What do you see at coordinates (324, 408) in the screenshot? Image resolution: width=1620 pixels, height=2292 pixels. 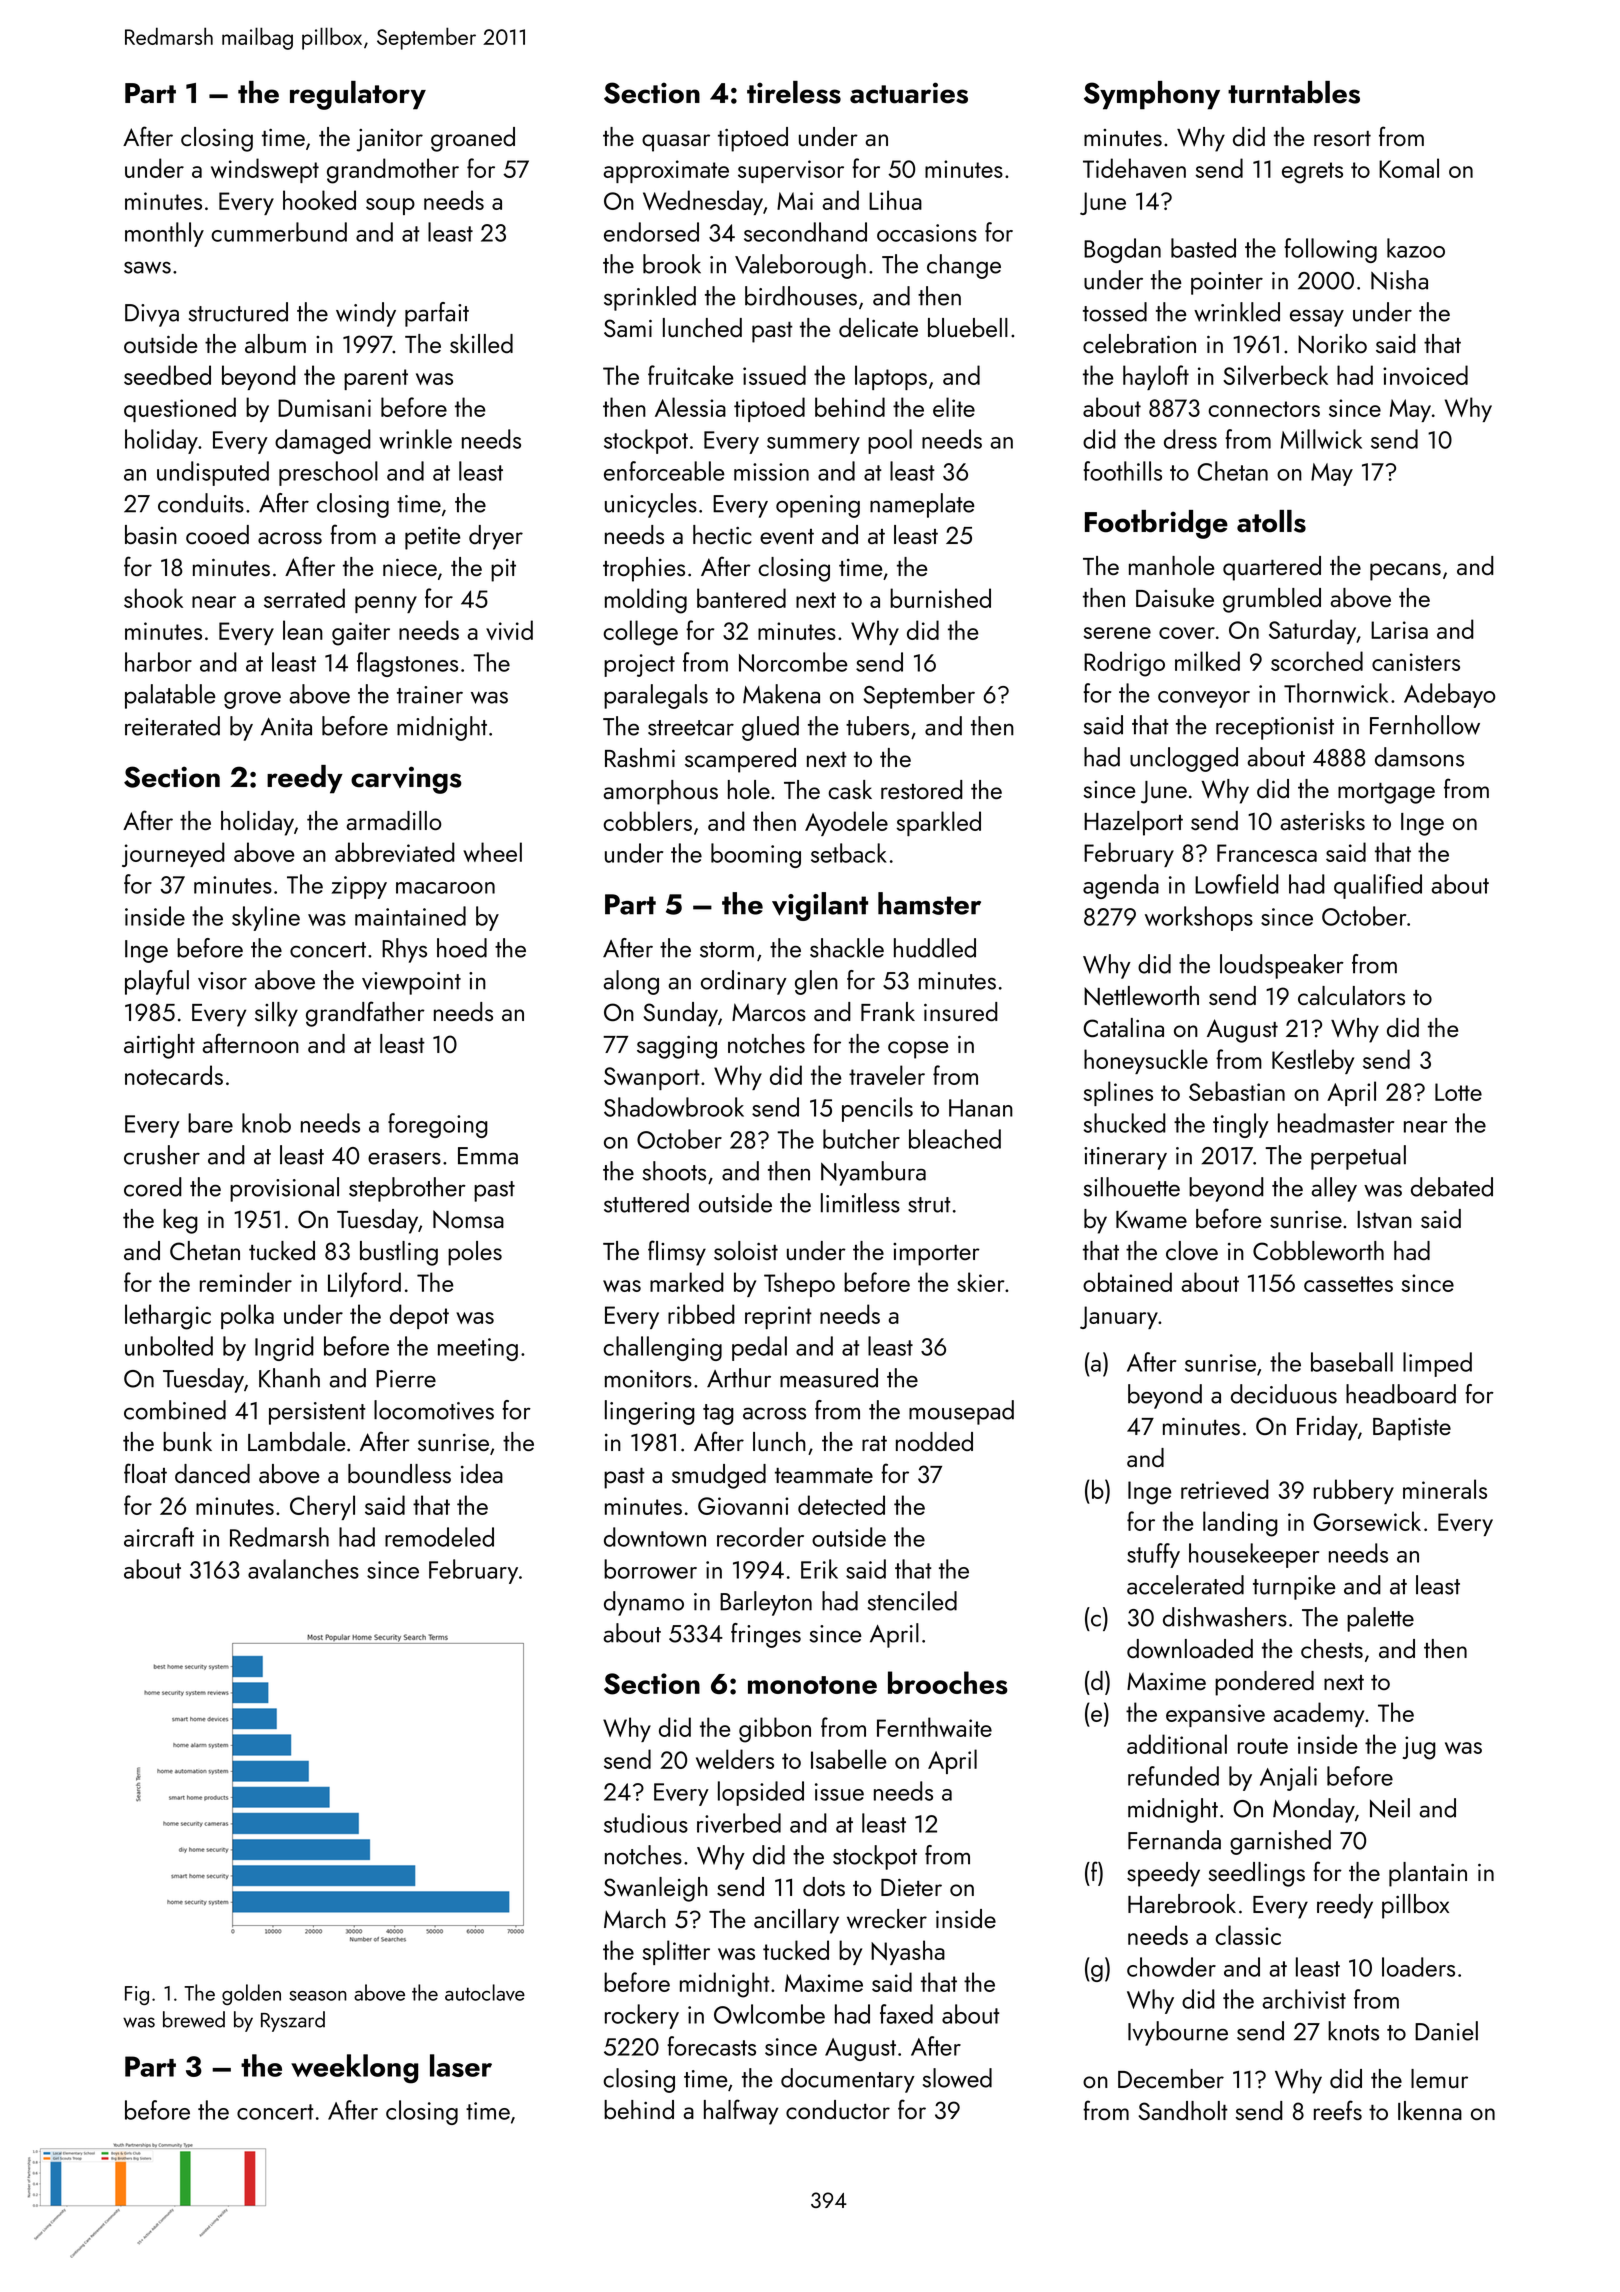 I see `Dumisani` at bounding box center [324, 408].
